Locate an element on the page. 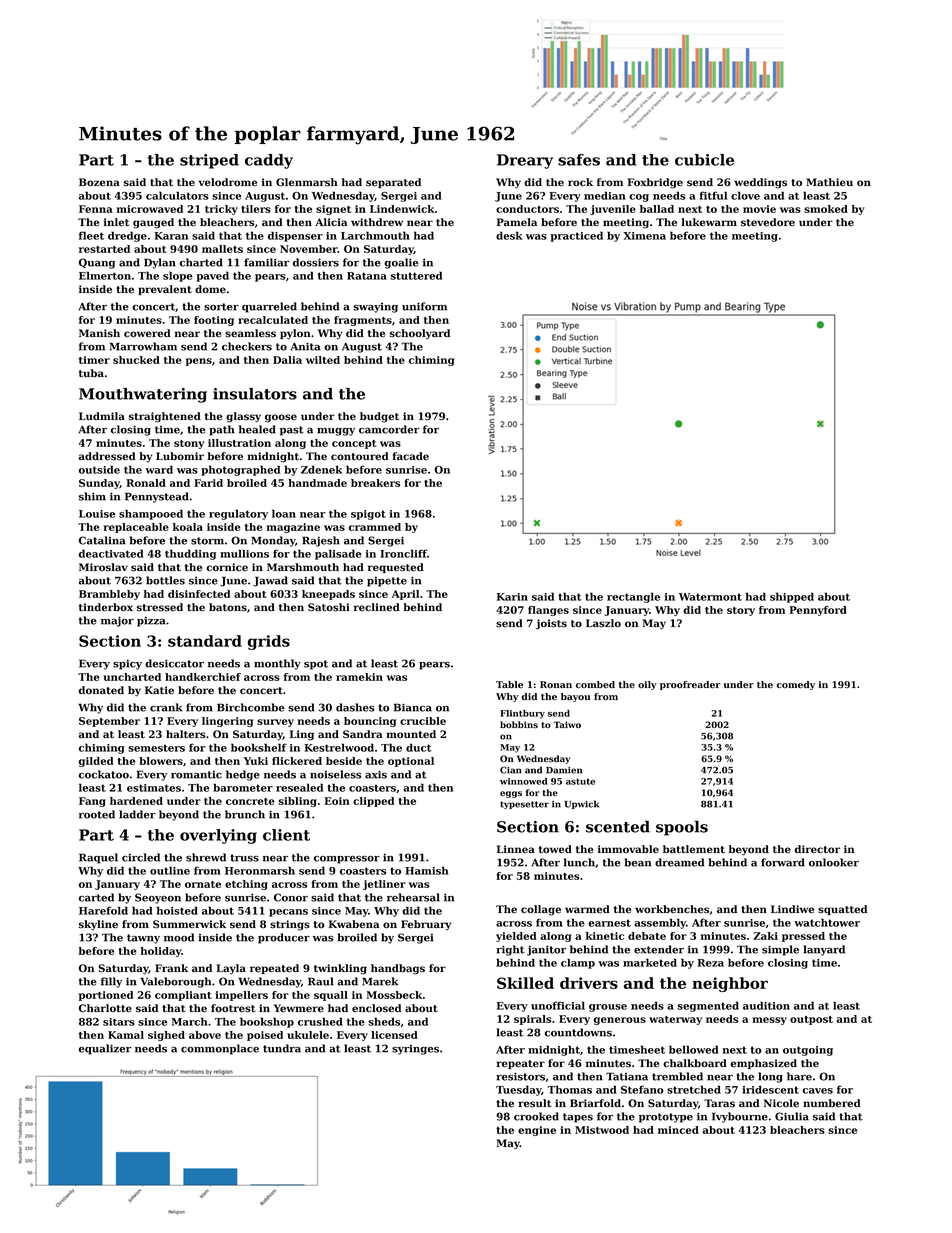  equalizer is located at coordinates (105, 1049).
